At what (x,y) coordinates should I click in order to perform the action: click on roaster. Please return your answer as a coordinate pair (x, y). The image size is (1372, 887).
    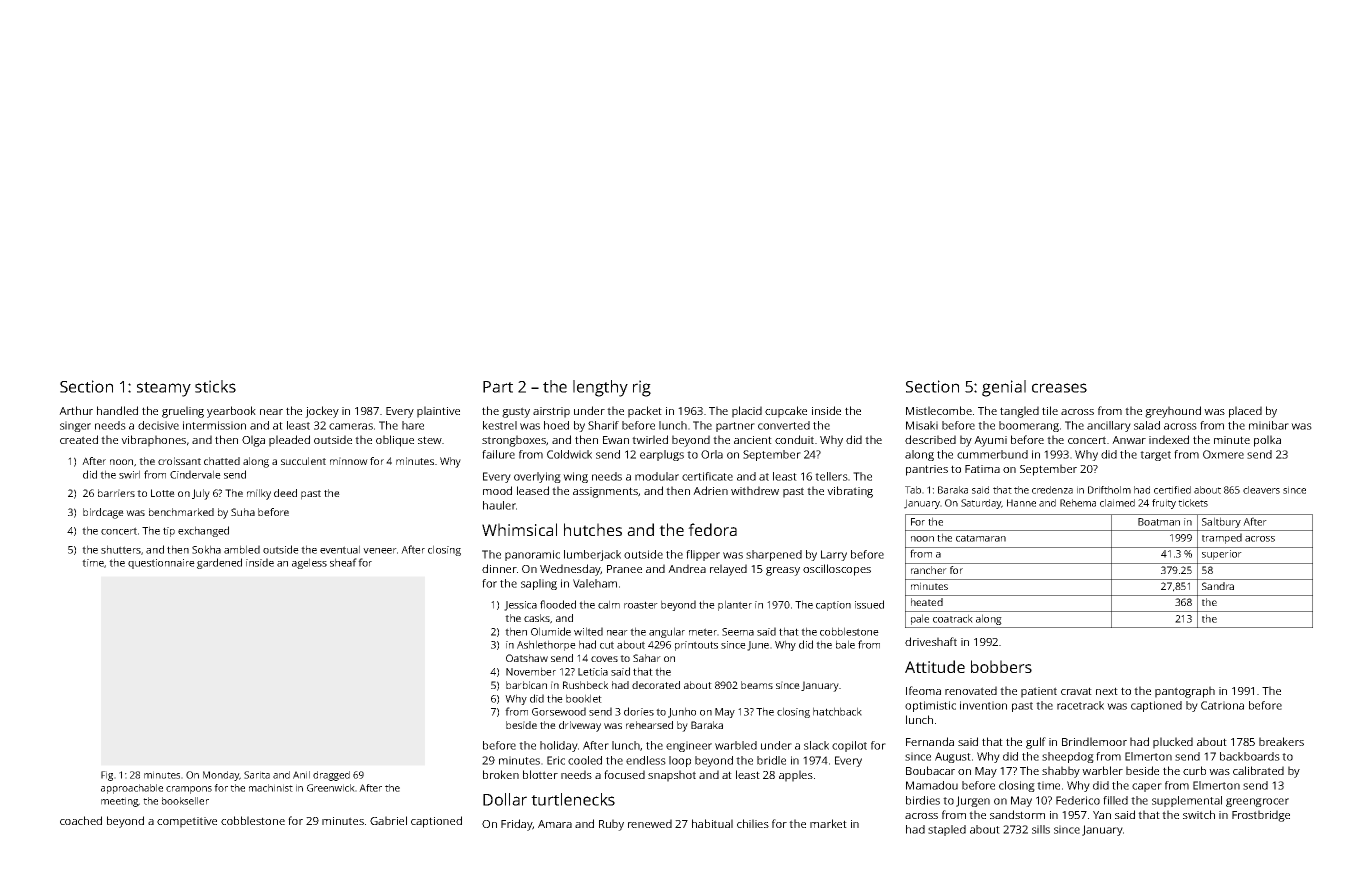
    Looking at the image, I should click on (641, 605).
